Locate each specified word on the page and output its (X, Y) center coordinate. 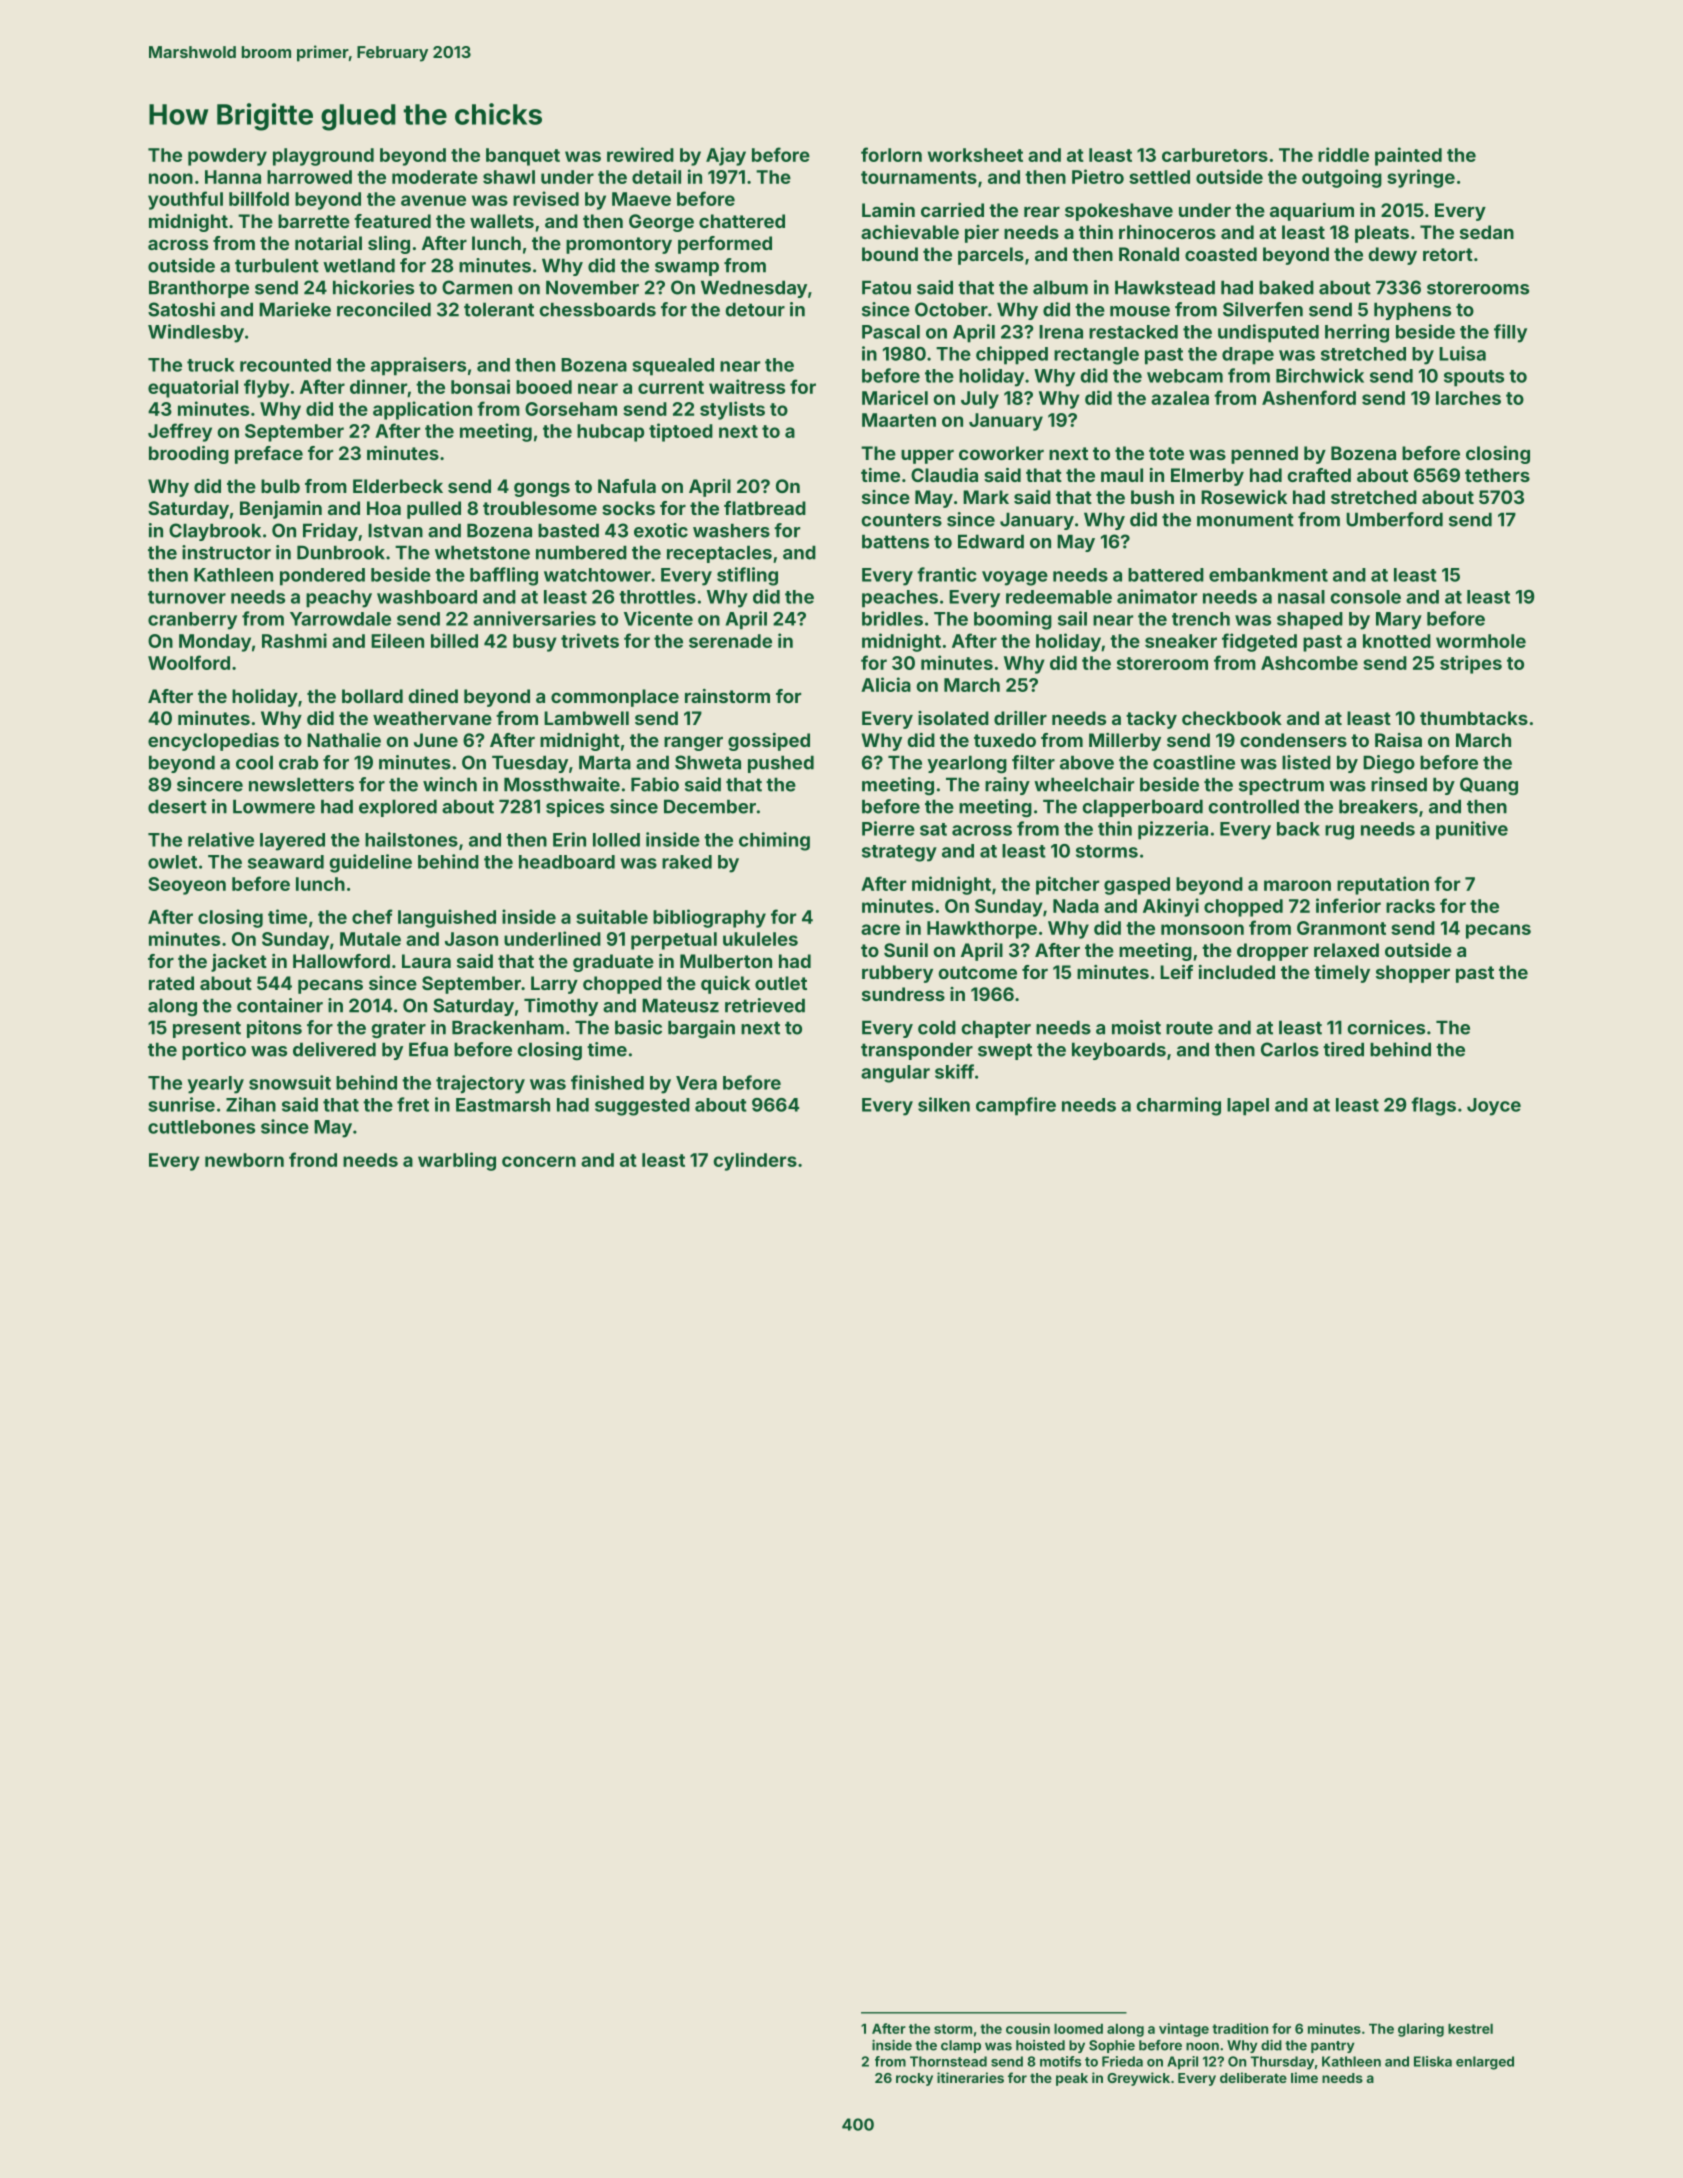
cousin (1028, 2028)
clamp (961, 2046)
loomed (1078, 2028)
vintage (1184, 2030)
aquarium (1312, 212)
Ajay (726, 156)
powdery (227, 157)
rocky (914, 2079)
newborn (244, 1160)
